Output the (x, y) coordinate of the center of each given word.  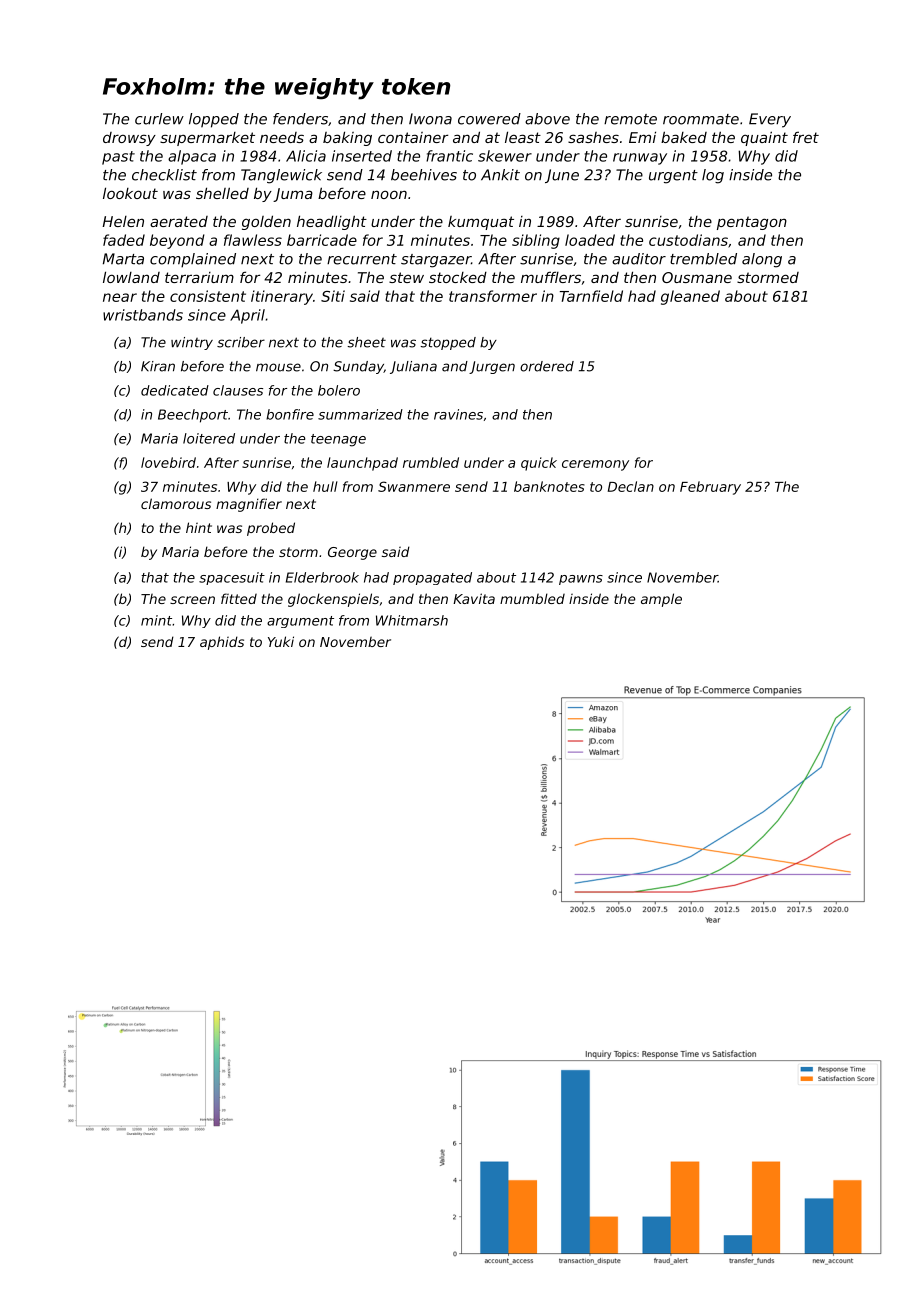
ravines (458, 414)
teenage (338, 440)
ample (661, 600)
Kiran (158, 366)
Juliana (413, 367)
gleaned (690, 297)
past (118, 158)
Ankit (500, 175)
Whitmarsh (412, 620)
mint (156, 620)
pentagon (752, 223)
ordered (547, 366)
